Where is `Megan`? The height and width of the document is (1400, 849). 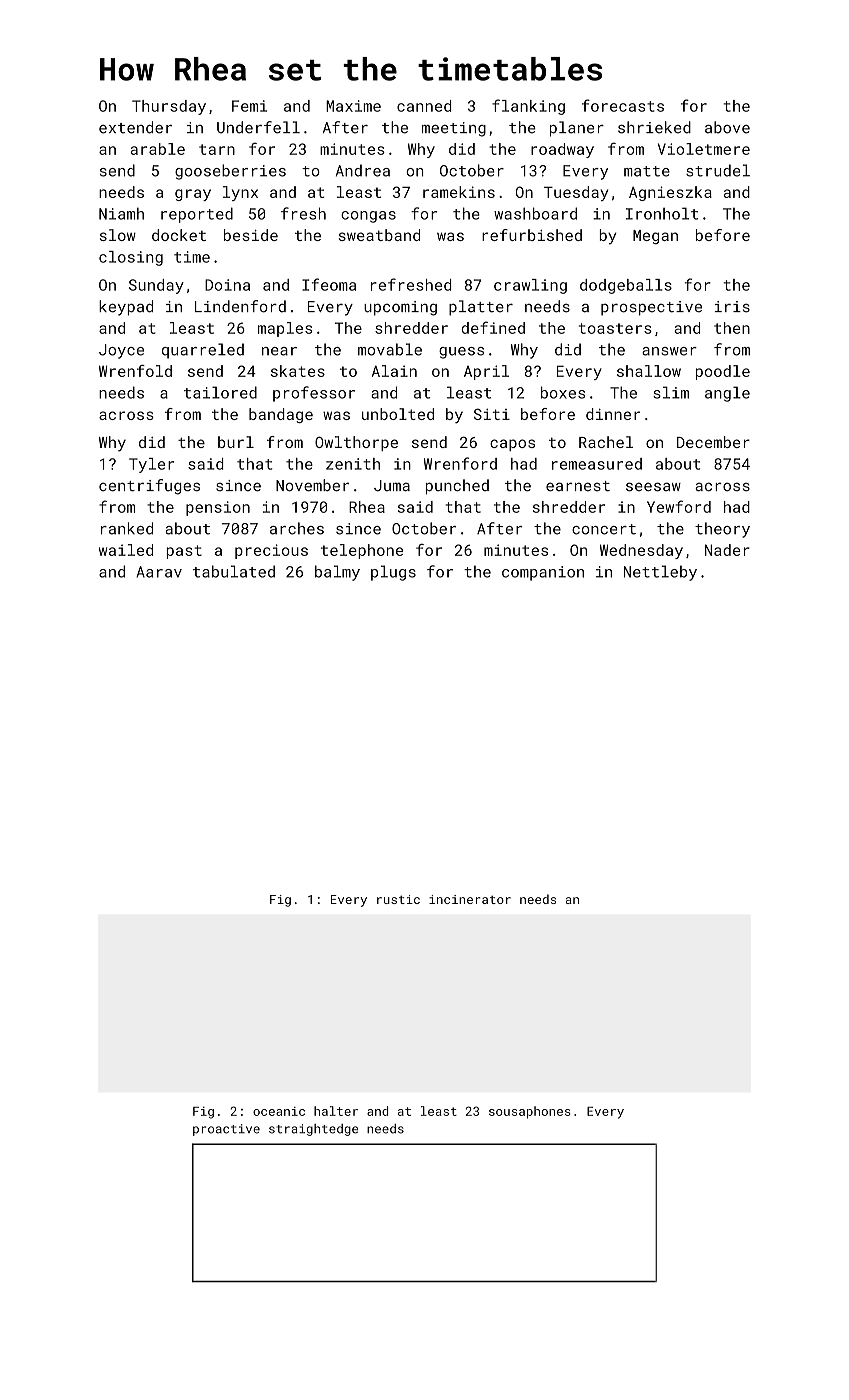
Megan is located at coordinates (655, 237).
